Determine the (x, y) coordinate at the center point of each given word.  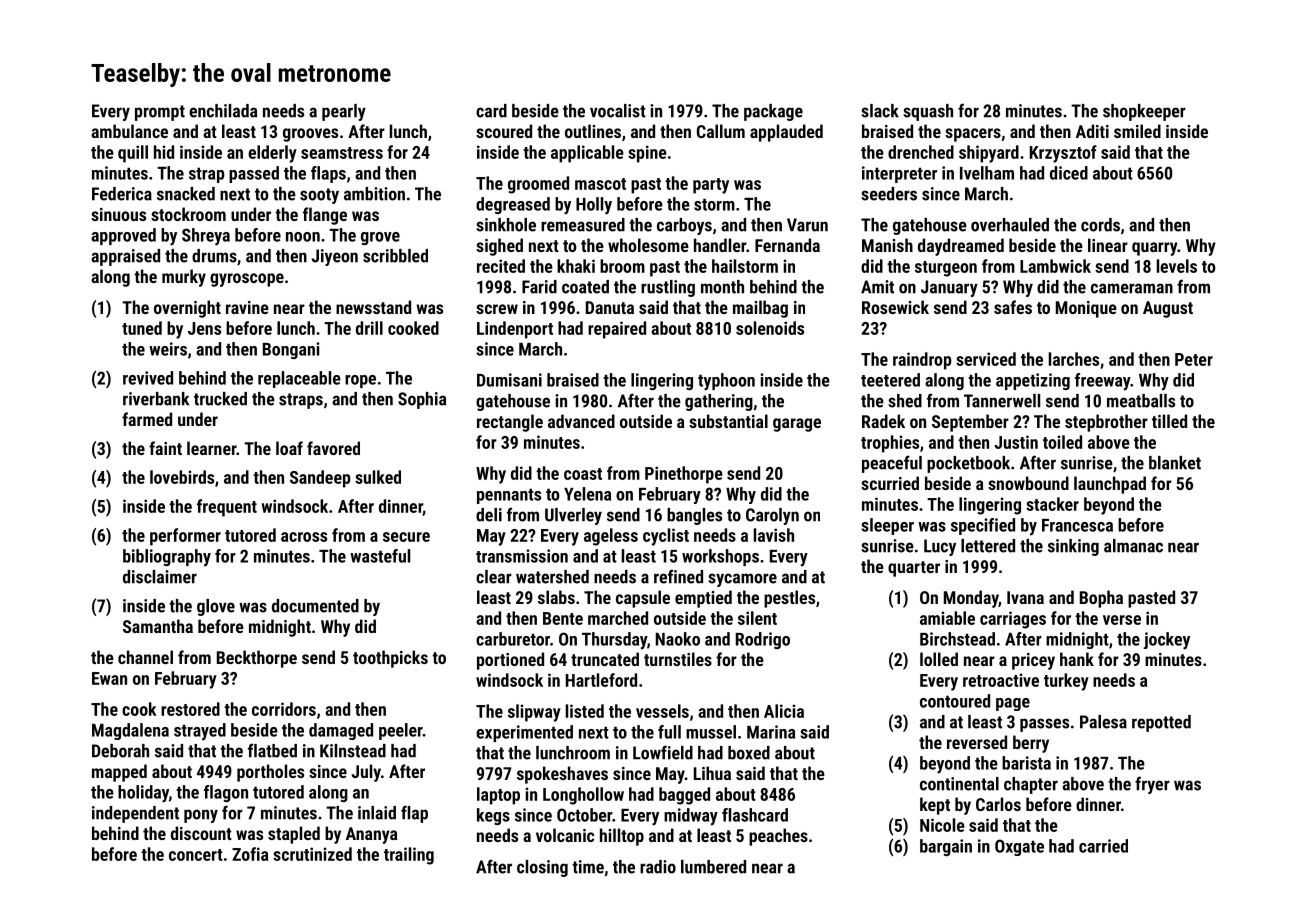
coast (583, 474)
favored (333, 448)
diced (1069, 173)
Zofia (250, 854)
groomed (538, 185)
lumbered (713, 867)
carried (1103, 846)
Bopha (1101, 599)
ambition (374, 194)
